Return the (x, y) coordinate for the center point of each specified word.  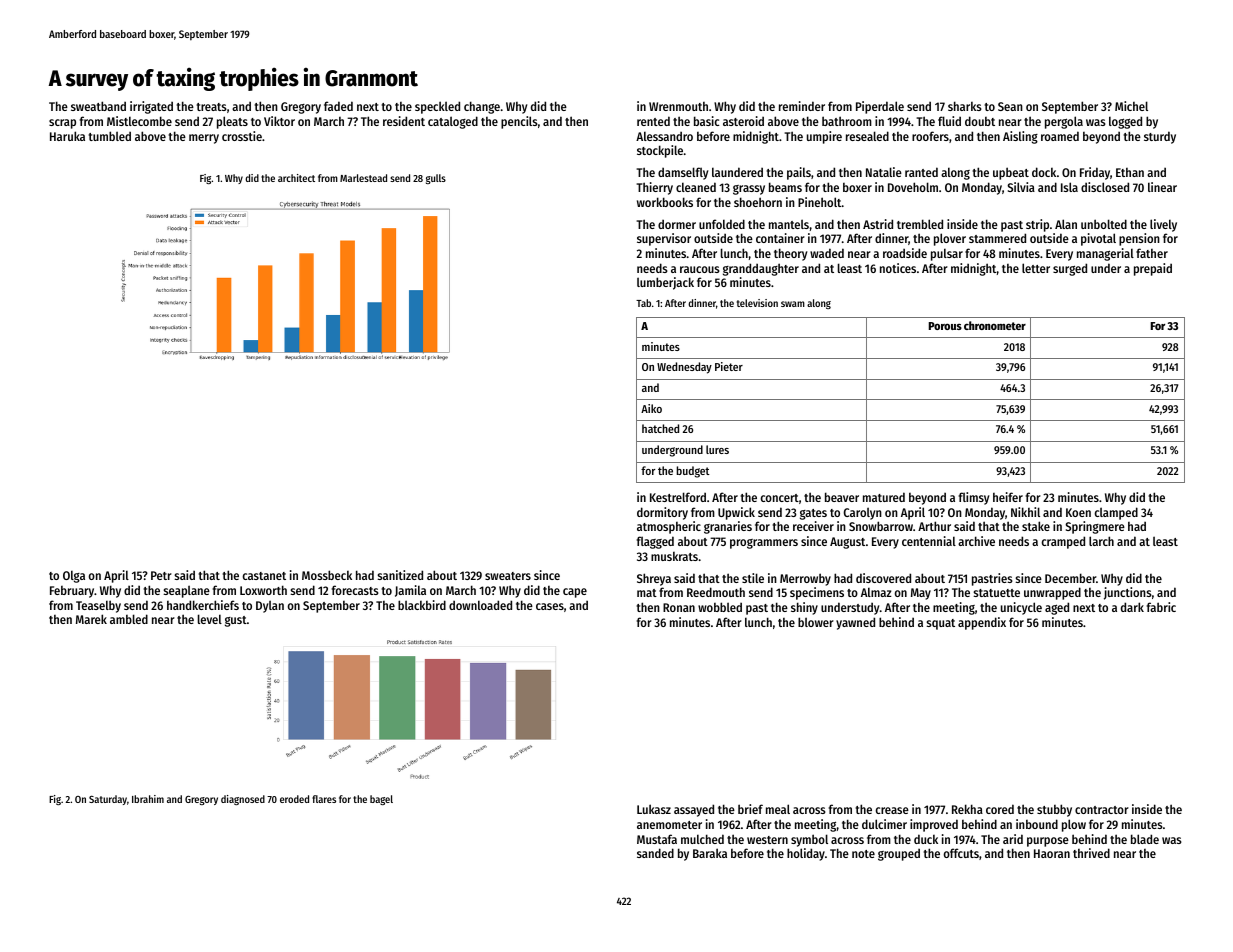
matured (884, 497)
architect (296, 178)
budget (693, 472)
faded (338, 106)
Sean (1010, 106)
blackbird (422, 605)
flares (324, 799)
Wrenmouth (678, 106)
